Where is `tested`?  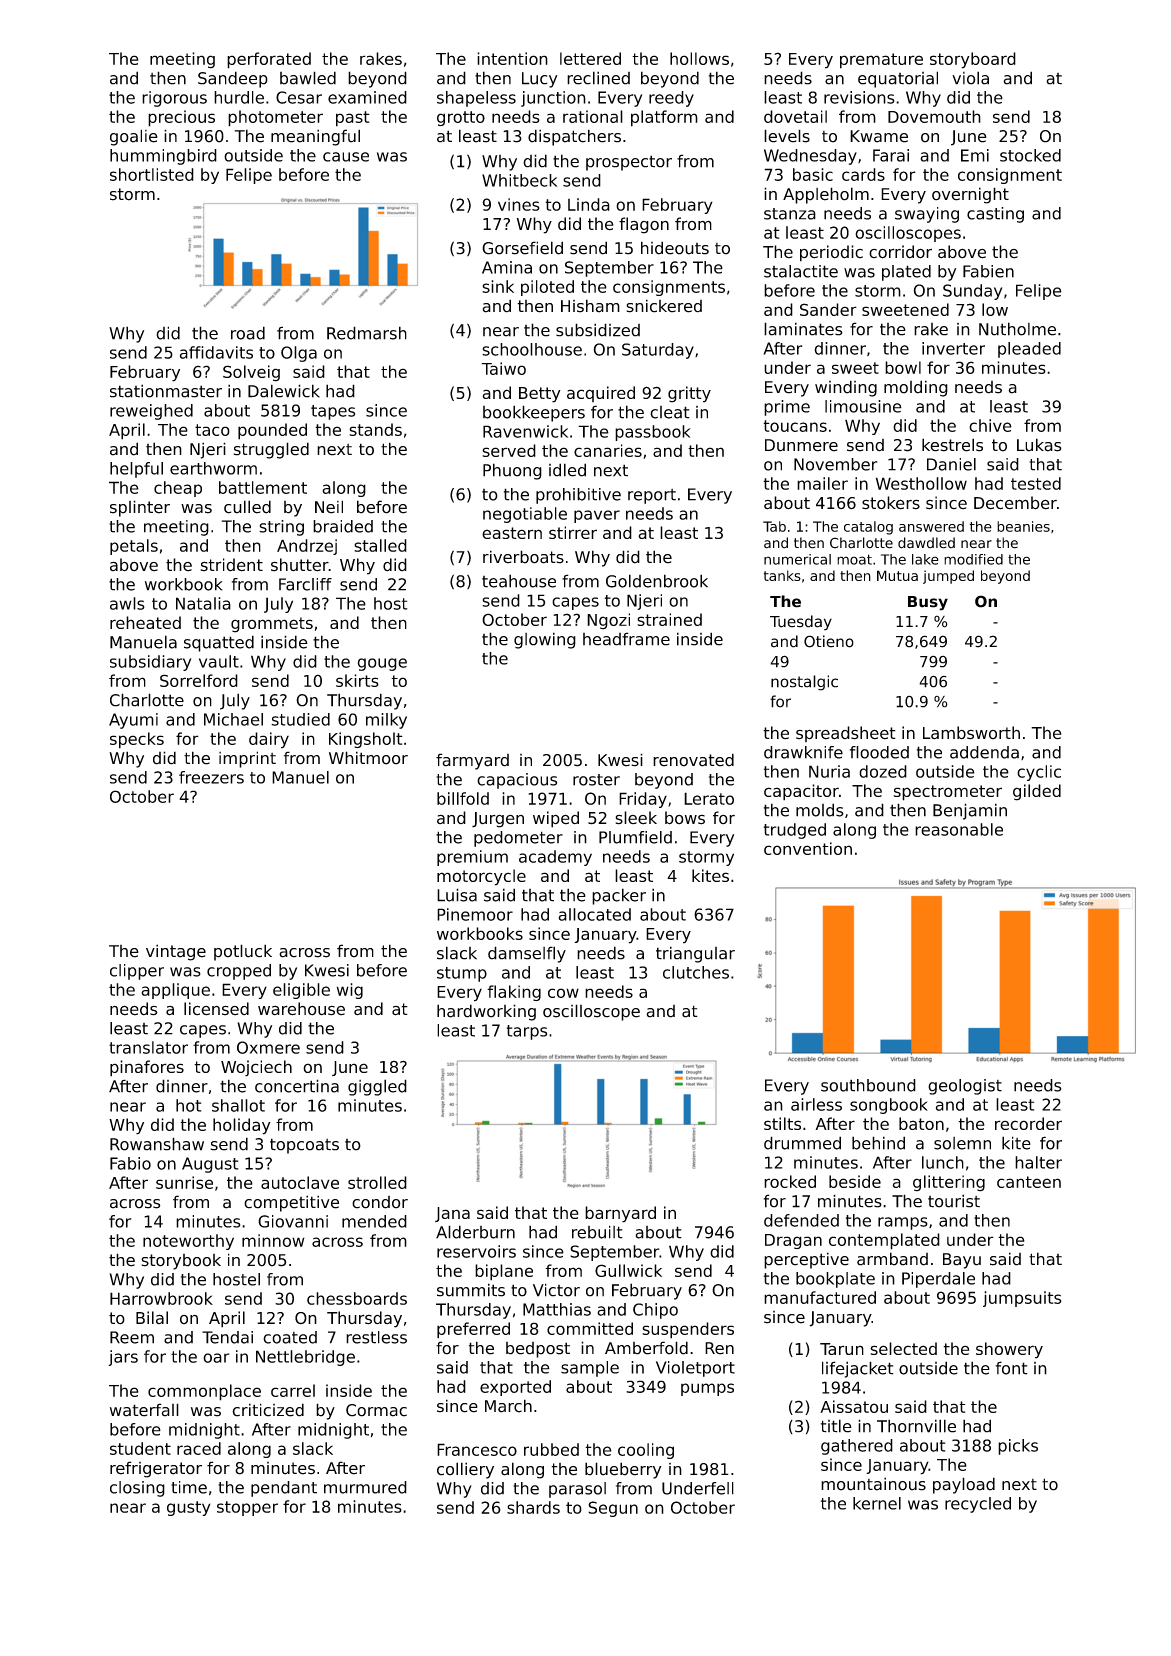
tested is located at coordinates (1036, 483).
